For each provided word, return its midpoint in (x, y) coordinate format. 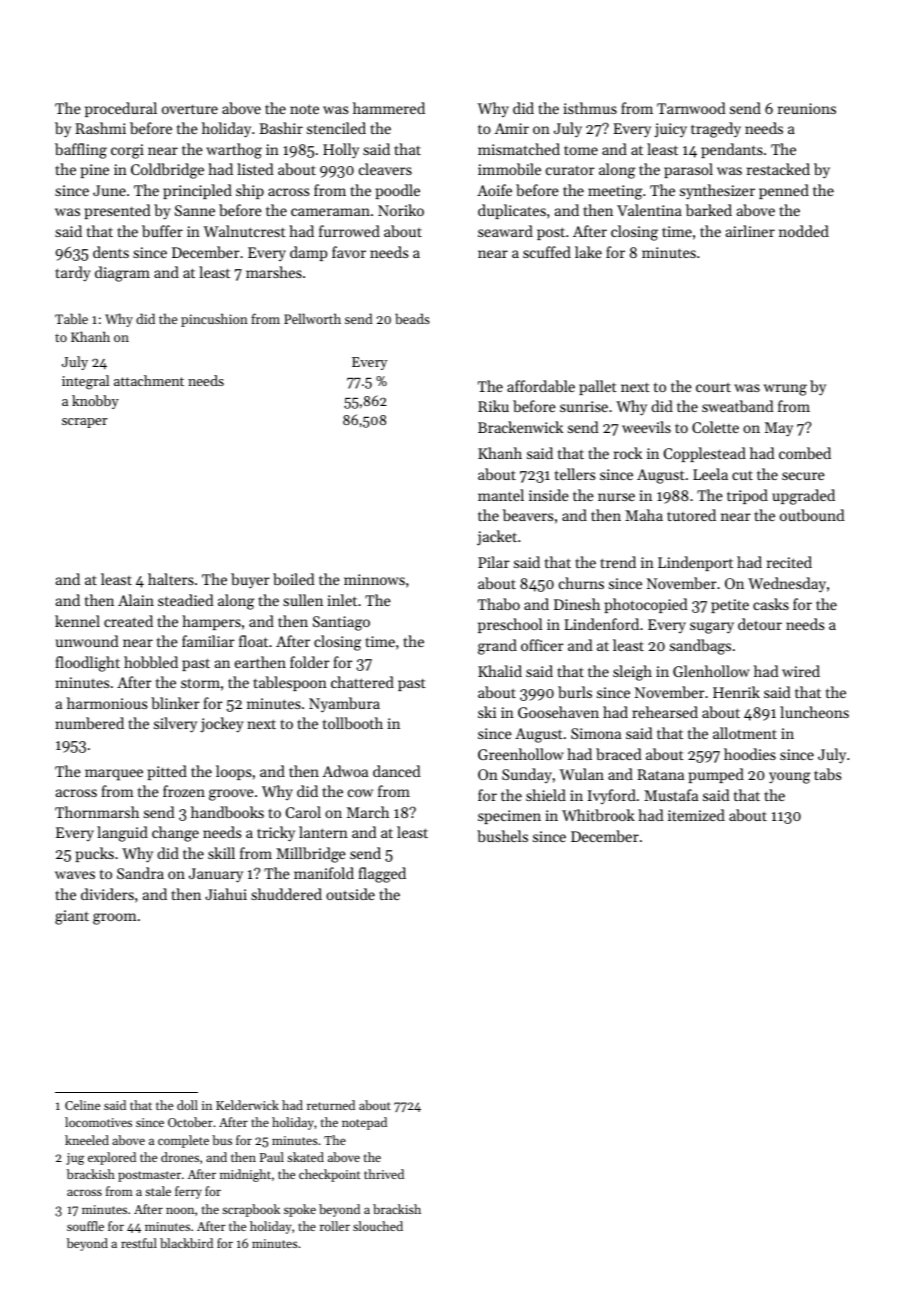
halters (171, 579)
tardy (73, 274)
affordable (541, 386)
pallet (598, 387)
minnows (374, 579)
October (190, 1122)
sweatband (738, 406)
